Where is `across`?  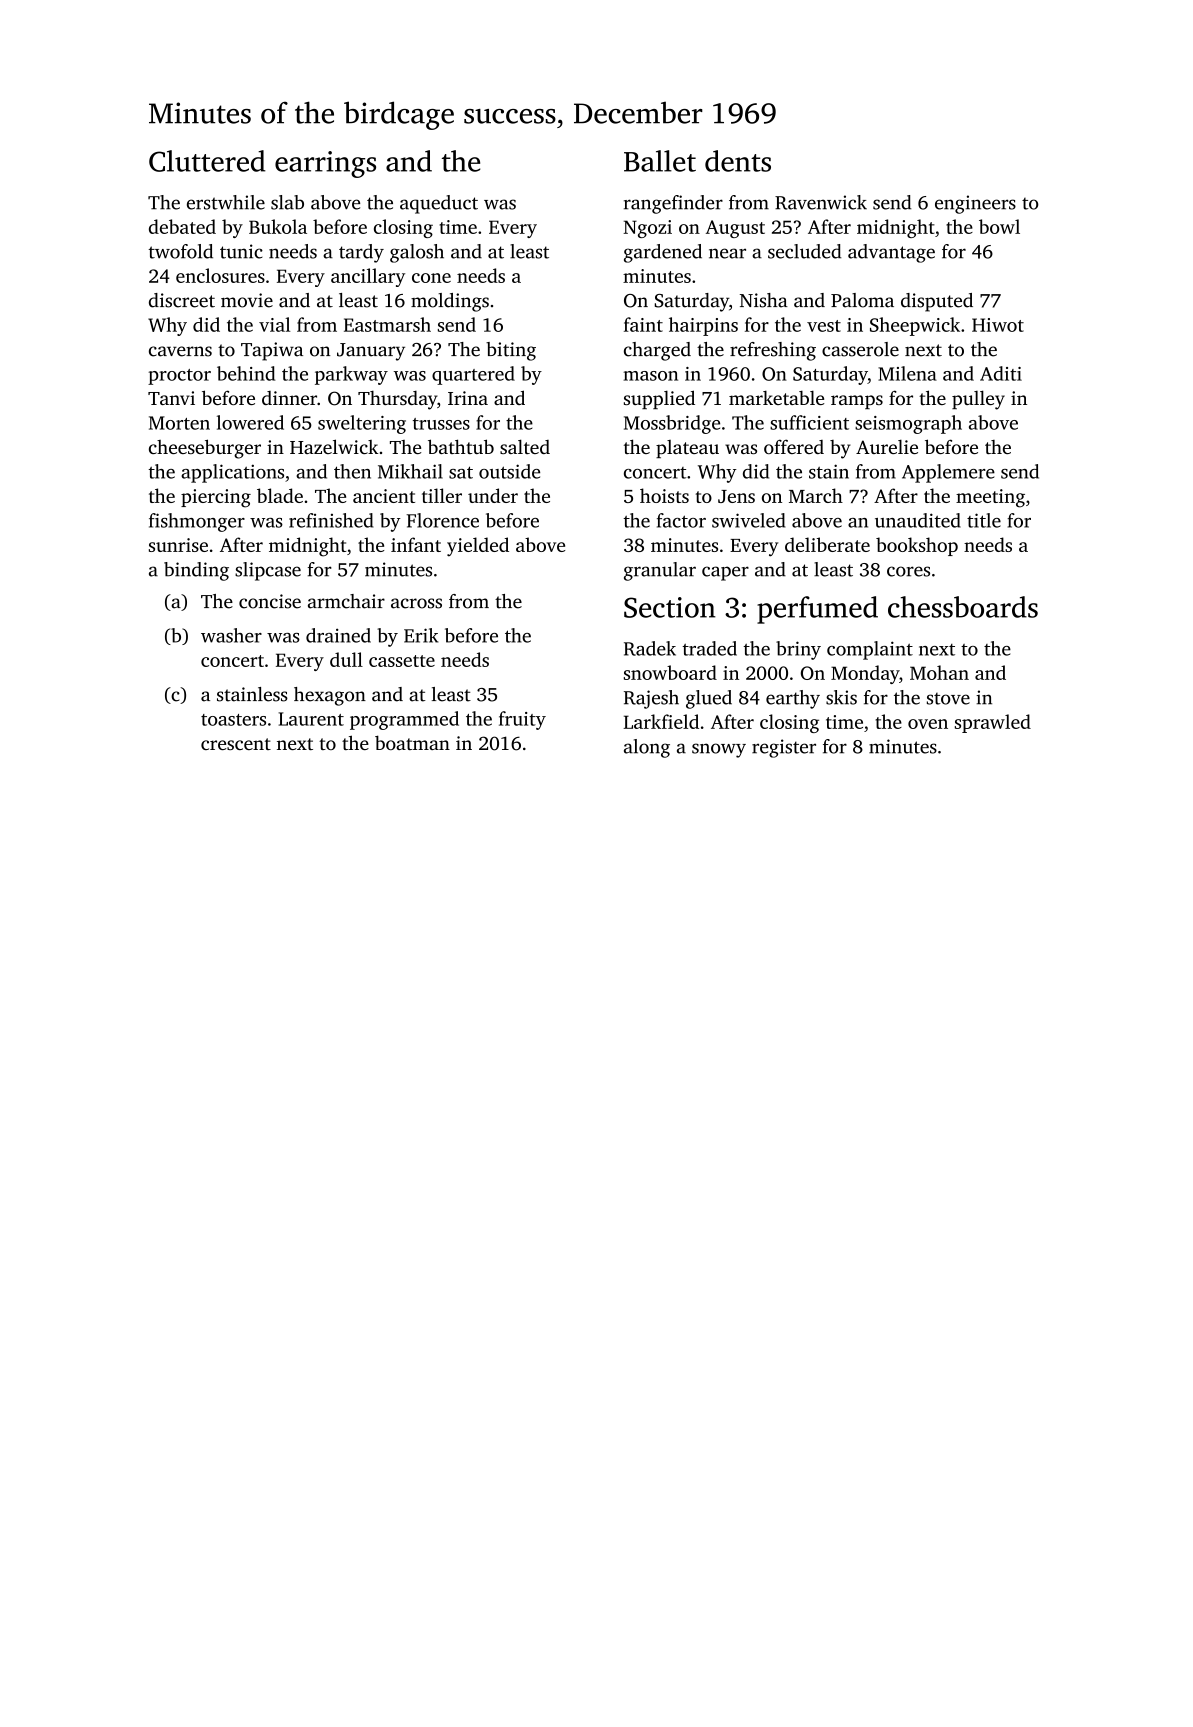 across is located at coordinates (416, 603).
